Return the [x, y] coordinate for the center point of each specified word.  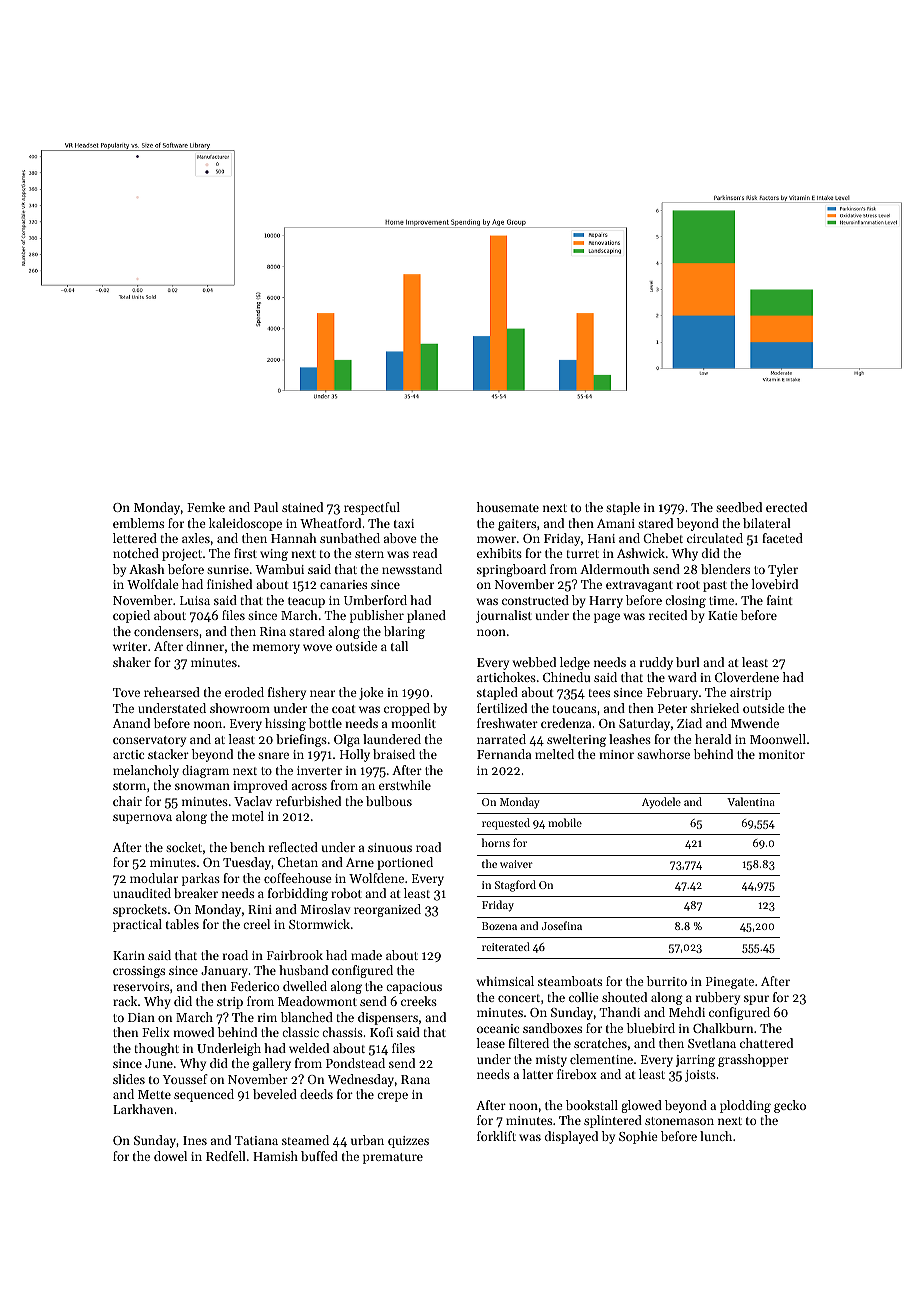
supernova [142, 819]
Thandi [620, 1012]
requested [506, 824]
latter [538, 1074]
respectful [372, 508]
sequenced [204, 1095]
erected [786, 507]
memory [276, 649]
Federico [255, 986]
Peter [672, 708]
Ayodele [661, 803]
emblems [138, 523]
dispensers [388, 1018]
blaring [404, 632]
